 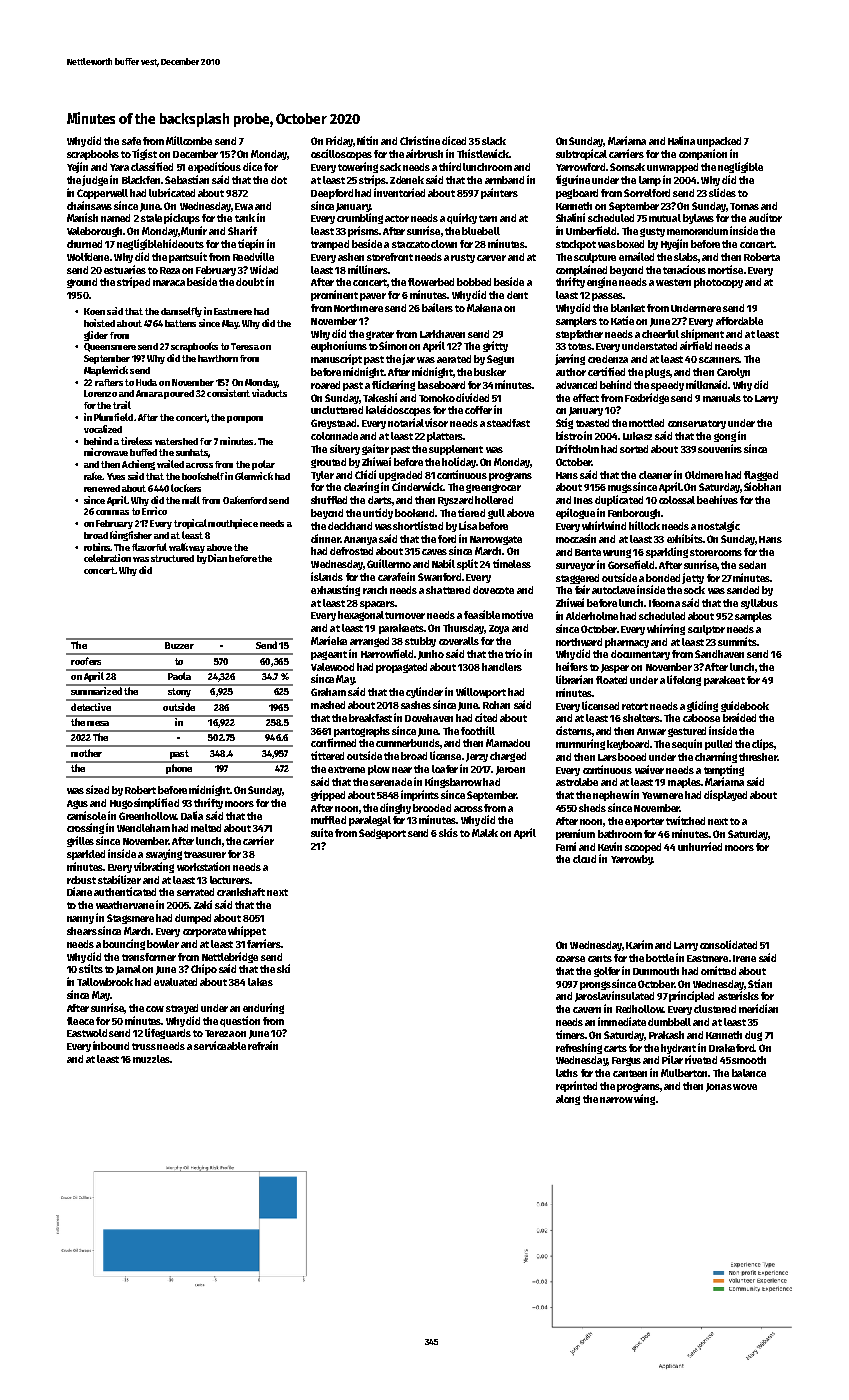 I want to click on nostalgic, so click(x=719, y=526).
